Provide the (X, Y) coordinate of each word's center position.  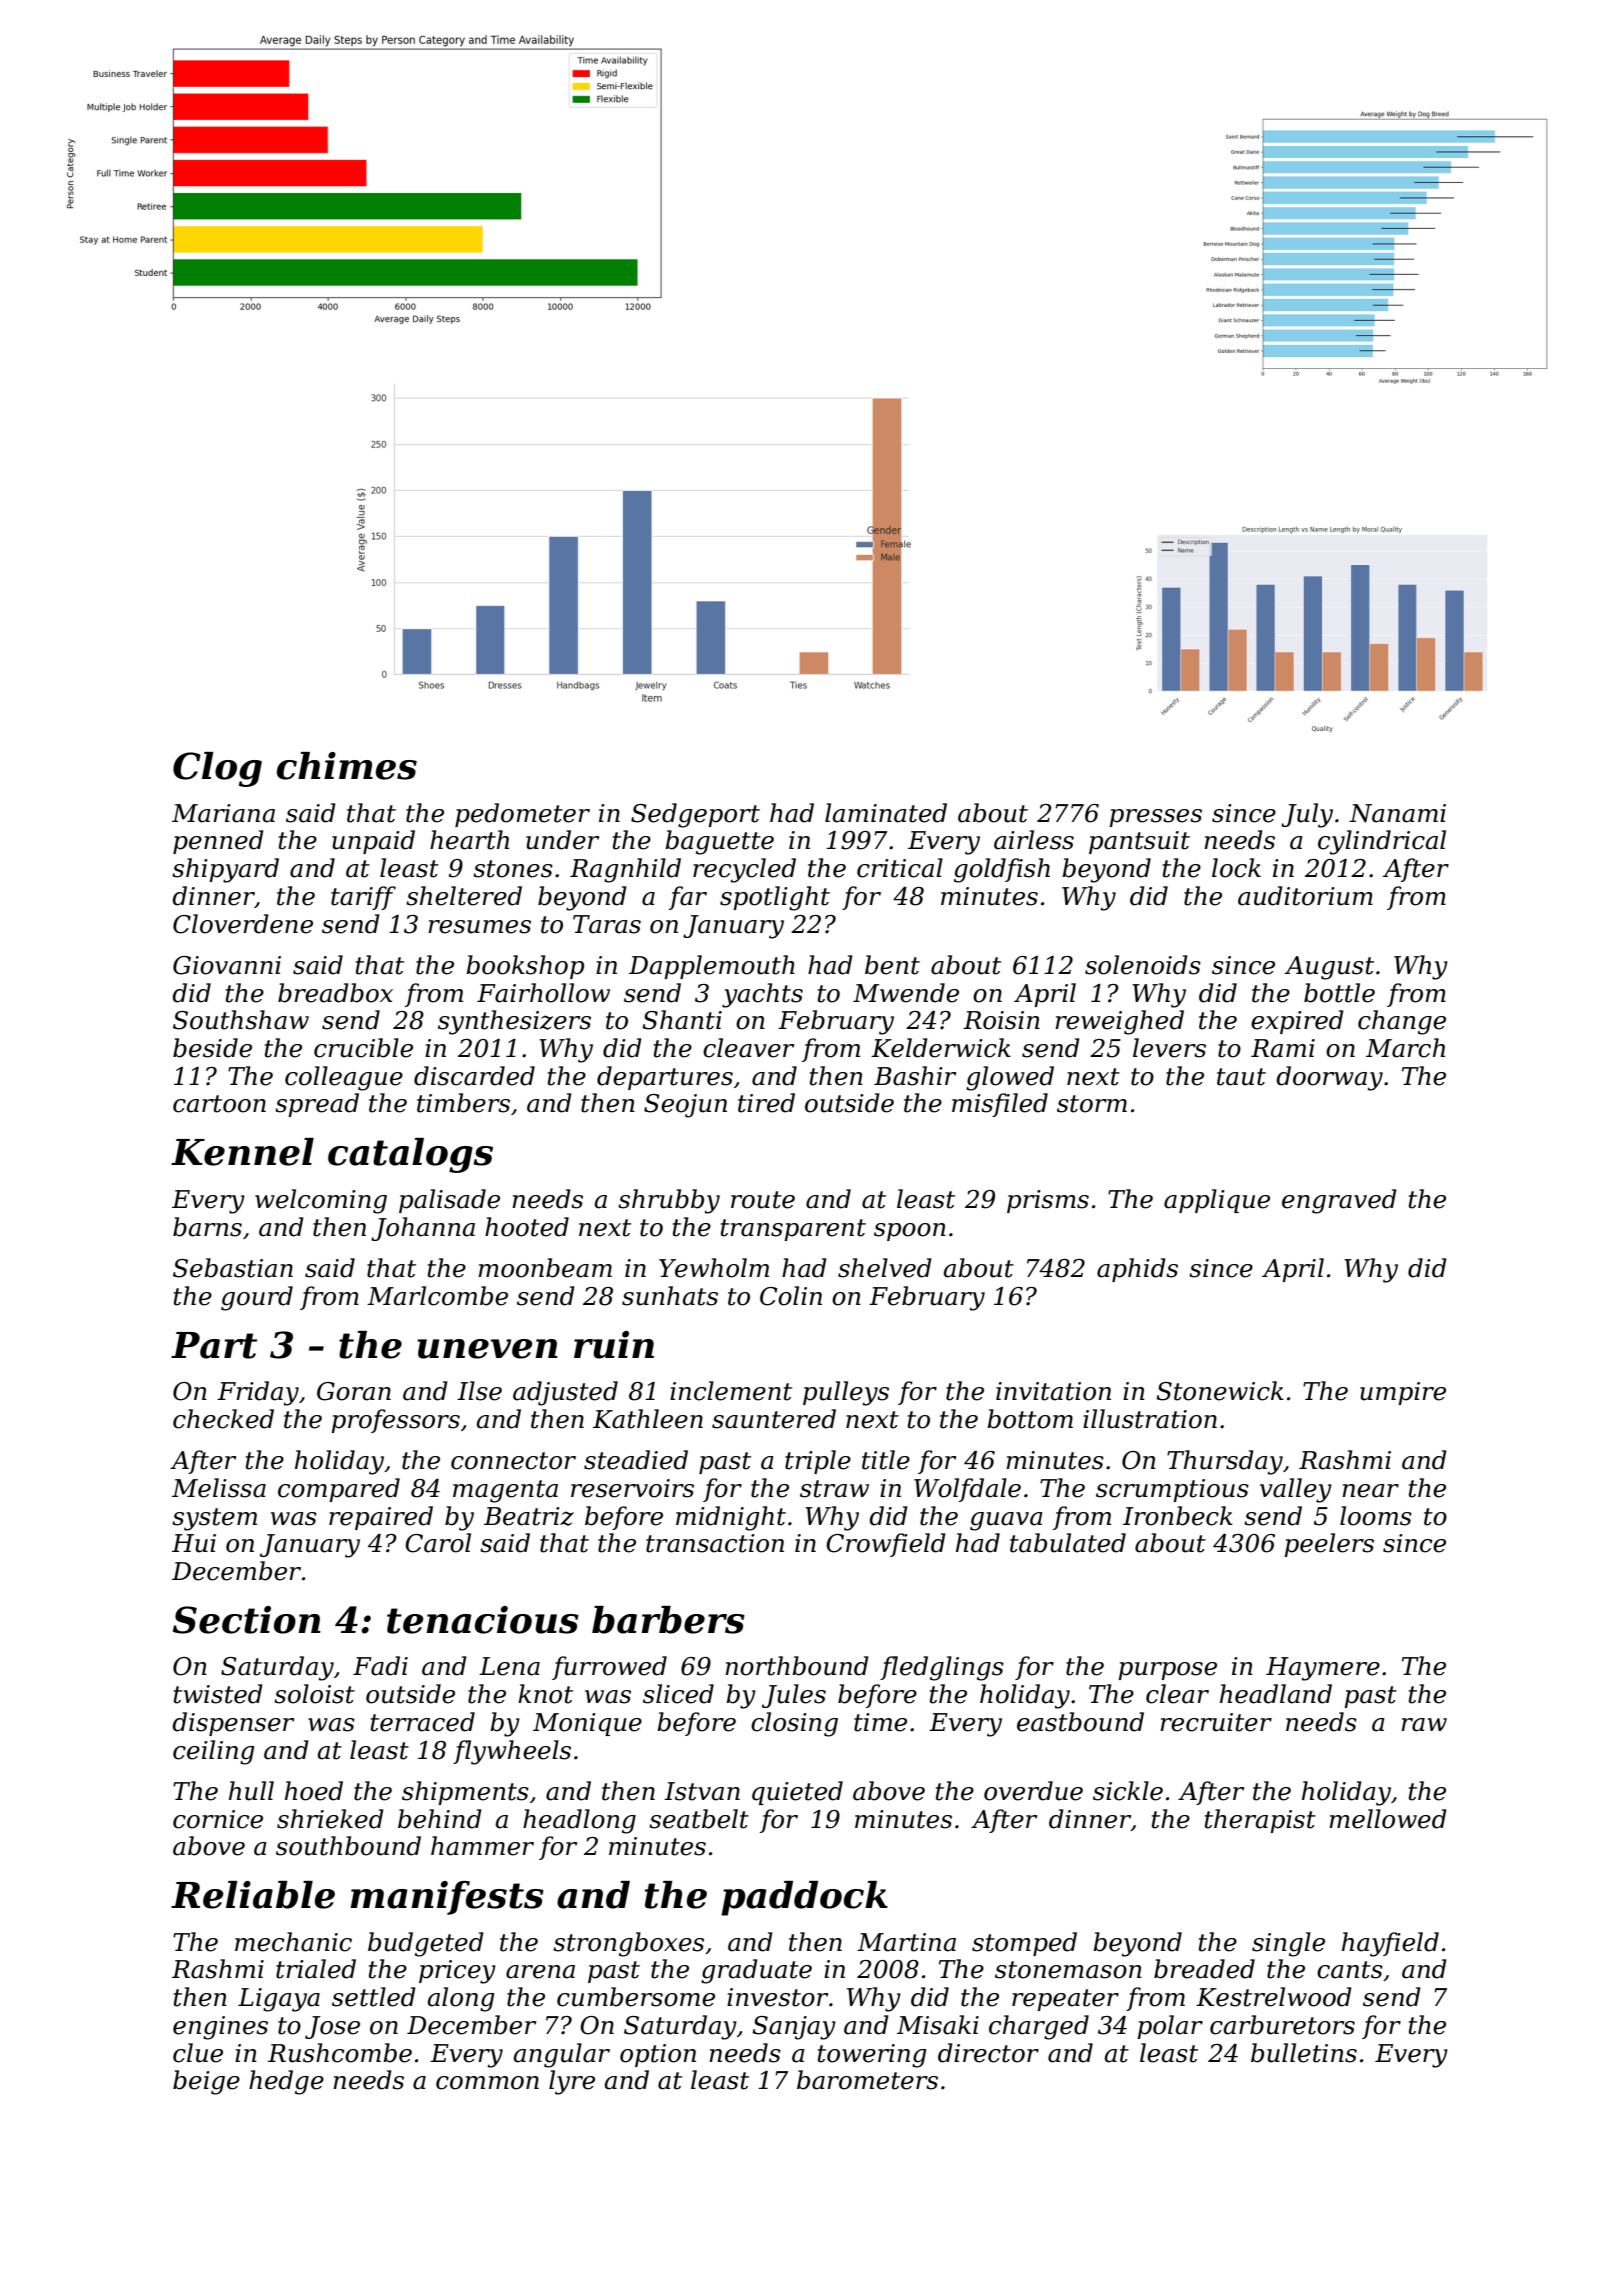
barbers (668, 1620)
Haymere (1323, 1669)
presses (1155, 818)
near (1370, 1491)
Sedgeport (695, 815)
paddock (804, 1898)
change (1402, 1022)
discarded (474, 1076)
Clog (217, 769)
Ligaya (279, 2000)
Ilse (479, 1391)
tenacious (483, 1620)
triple (818, 1462)
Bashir (915, 1076)
